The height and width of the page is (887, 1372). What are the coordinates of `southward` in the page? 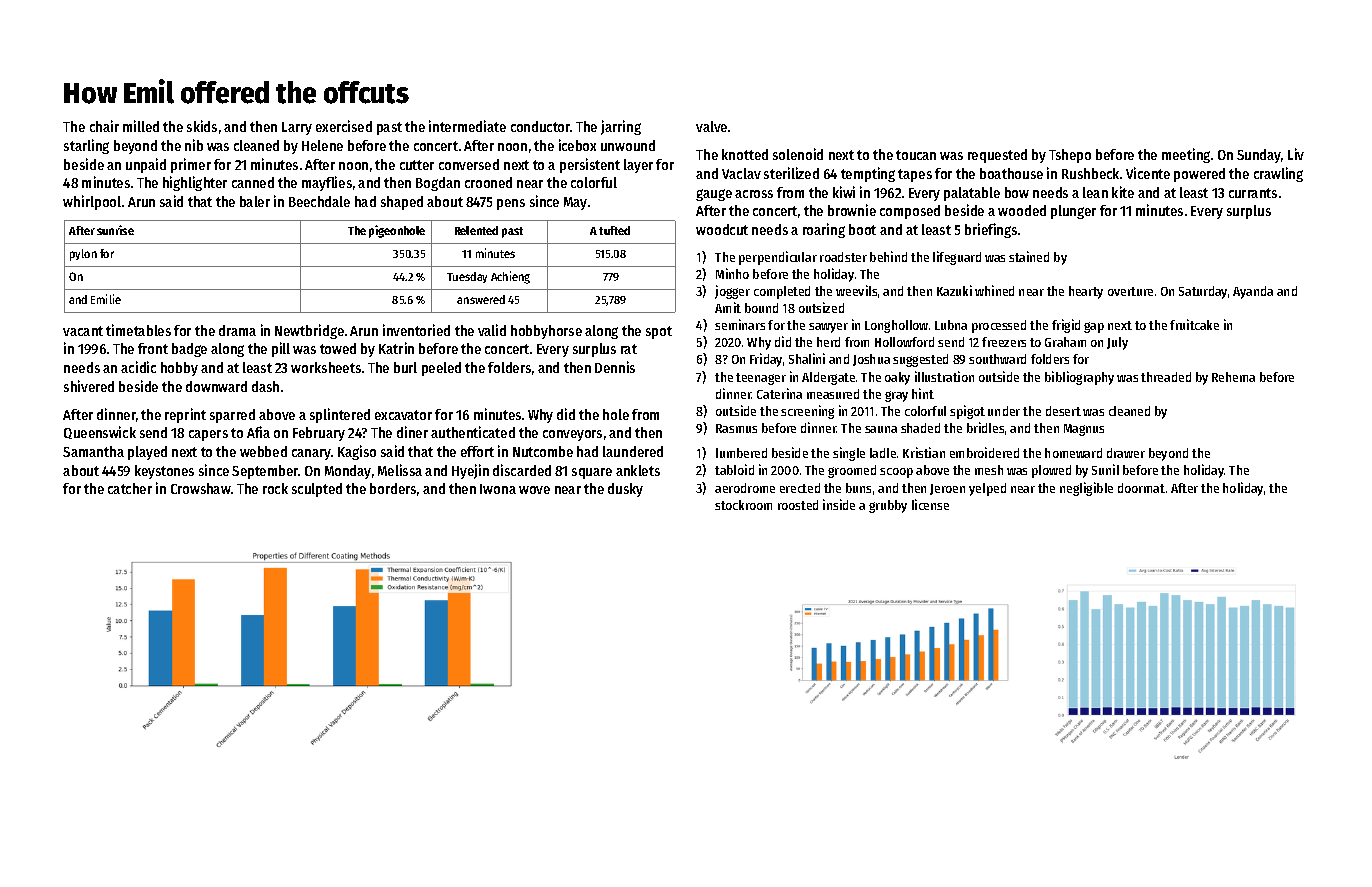 It's located at (997, 359).
